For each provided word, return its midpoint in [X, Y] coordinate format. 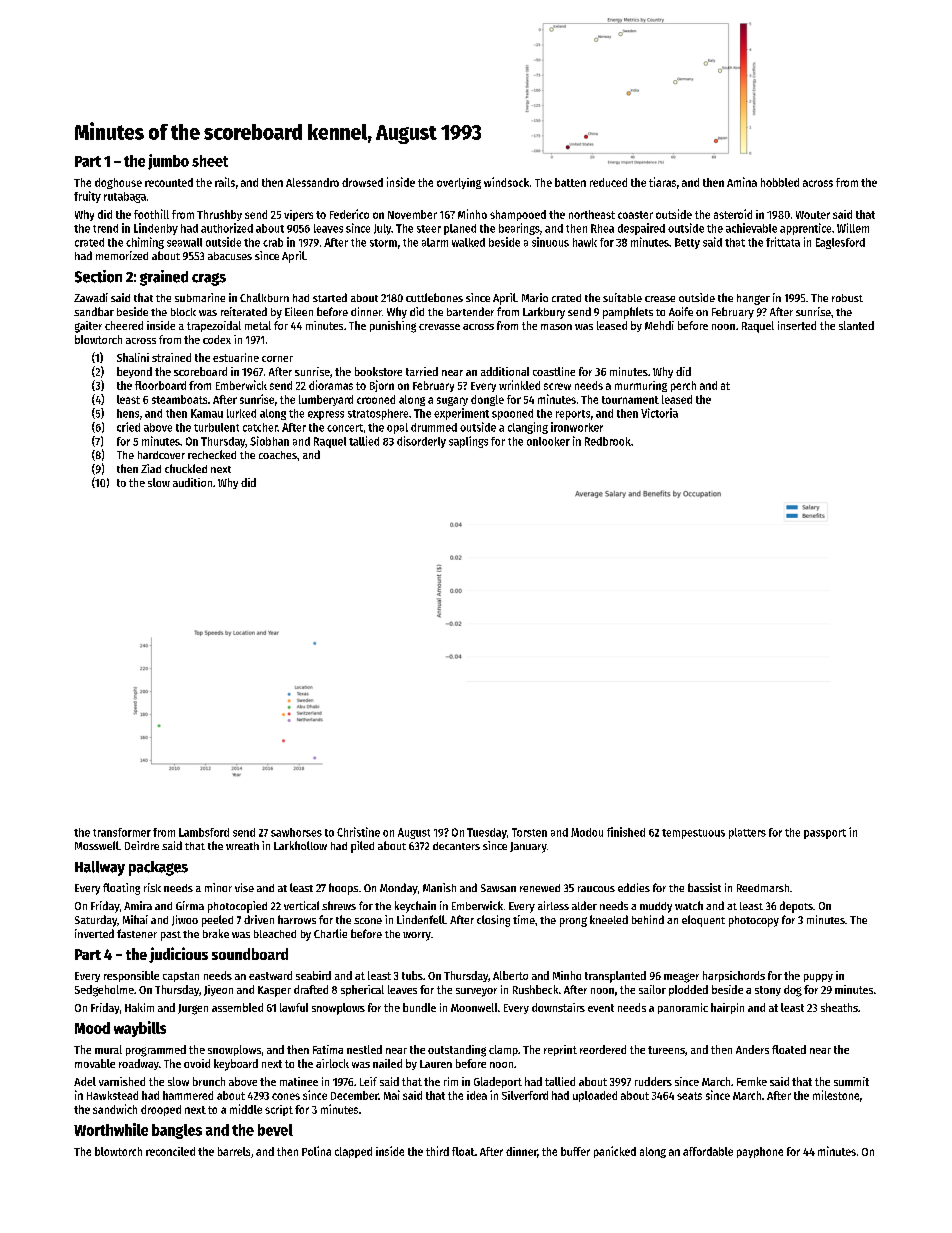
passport [825, 834]
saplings [468, 442]
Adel [85, 1081]
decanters [456, 846]
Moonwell [474, 1007]
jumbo [168, 162]
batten [570, 182]
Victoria [659, 413]
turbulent [216, 427]
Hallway [100, 868]
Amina [742, 182]
